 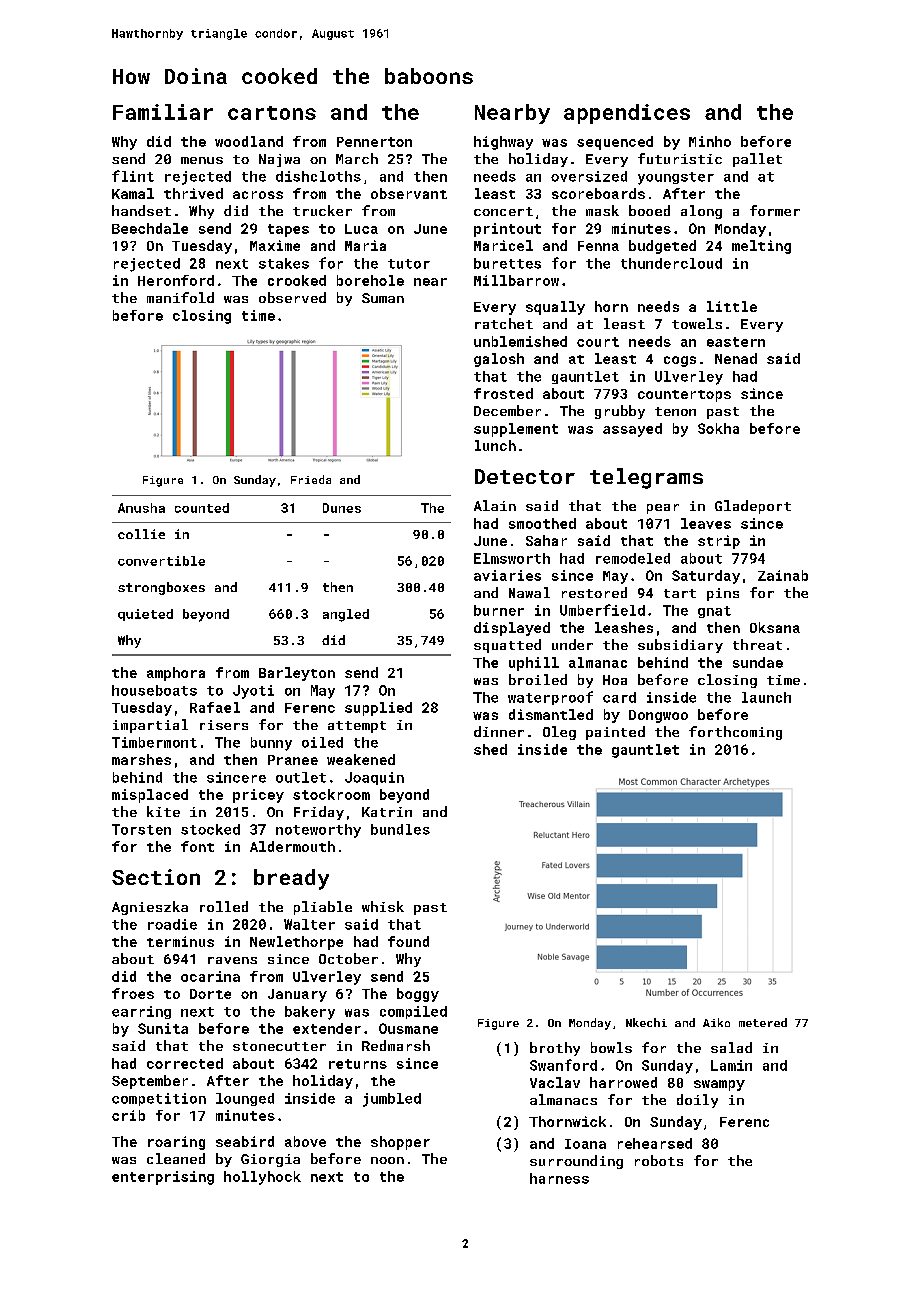 What do you see at coordinates (163, 1028) in the screenshot?
I see `Sunita` at bounding box center [163, 1028].
